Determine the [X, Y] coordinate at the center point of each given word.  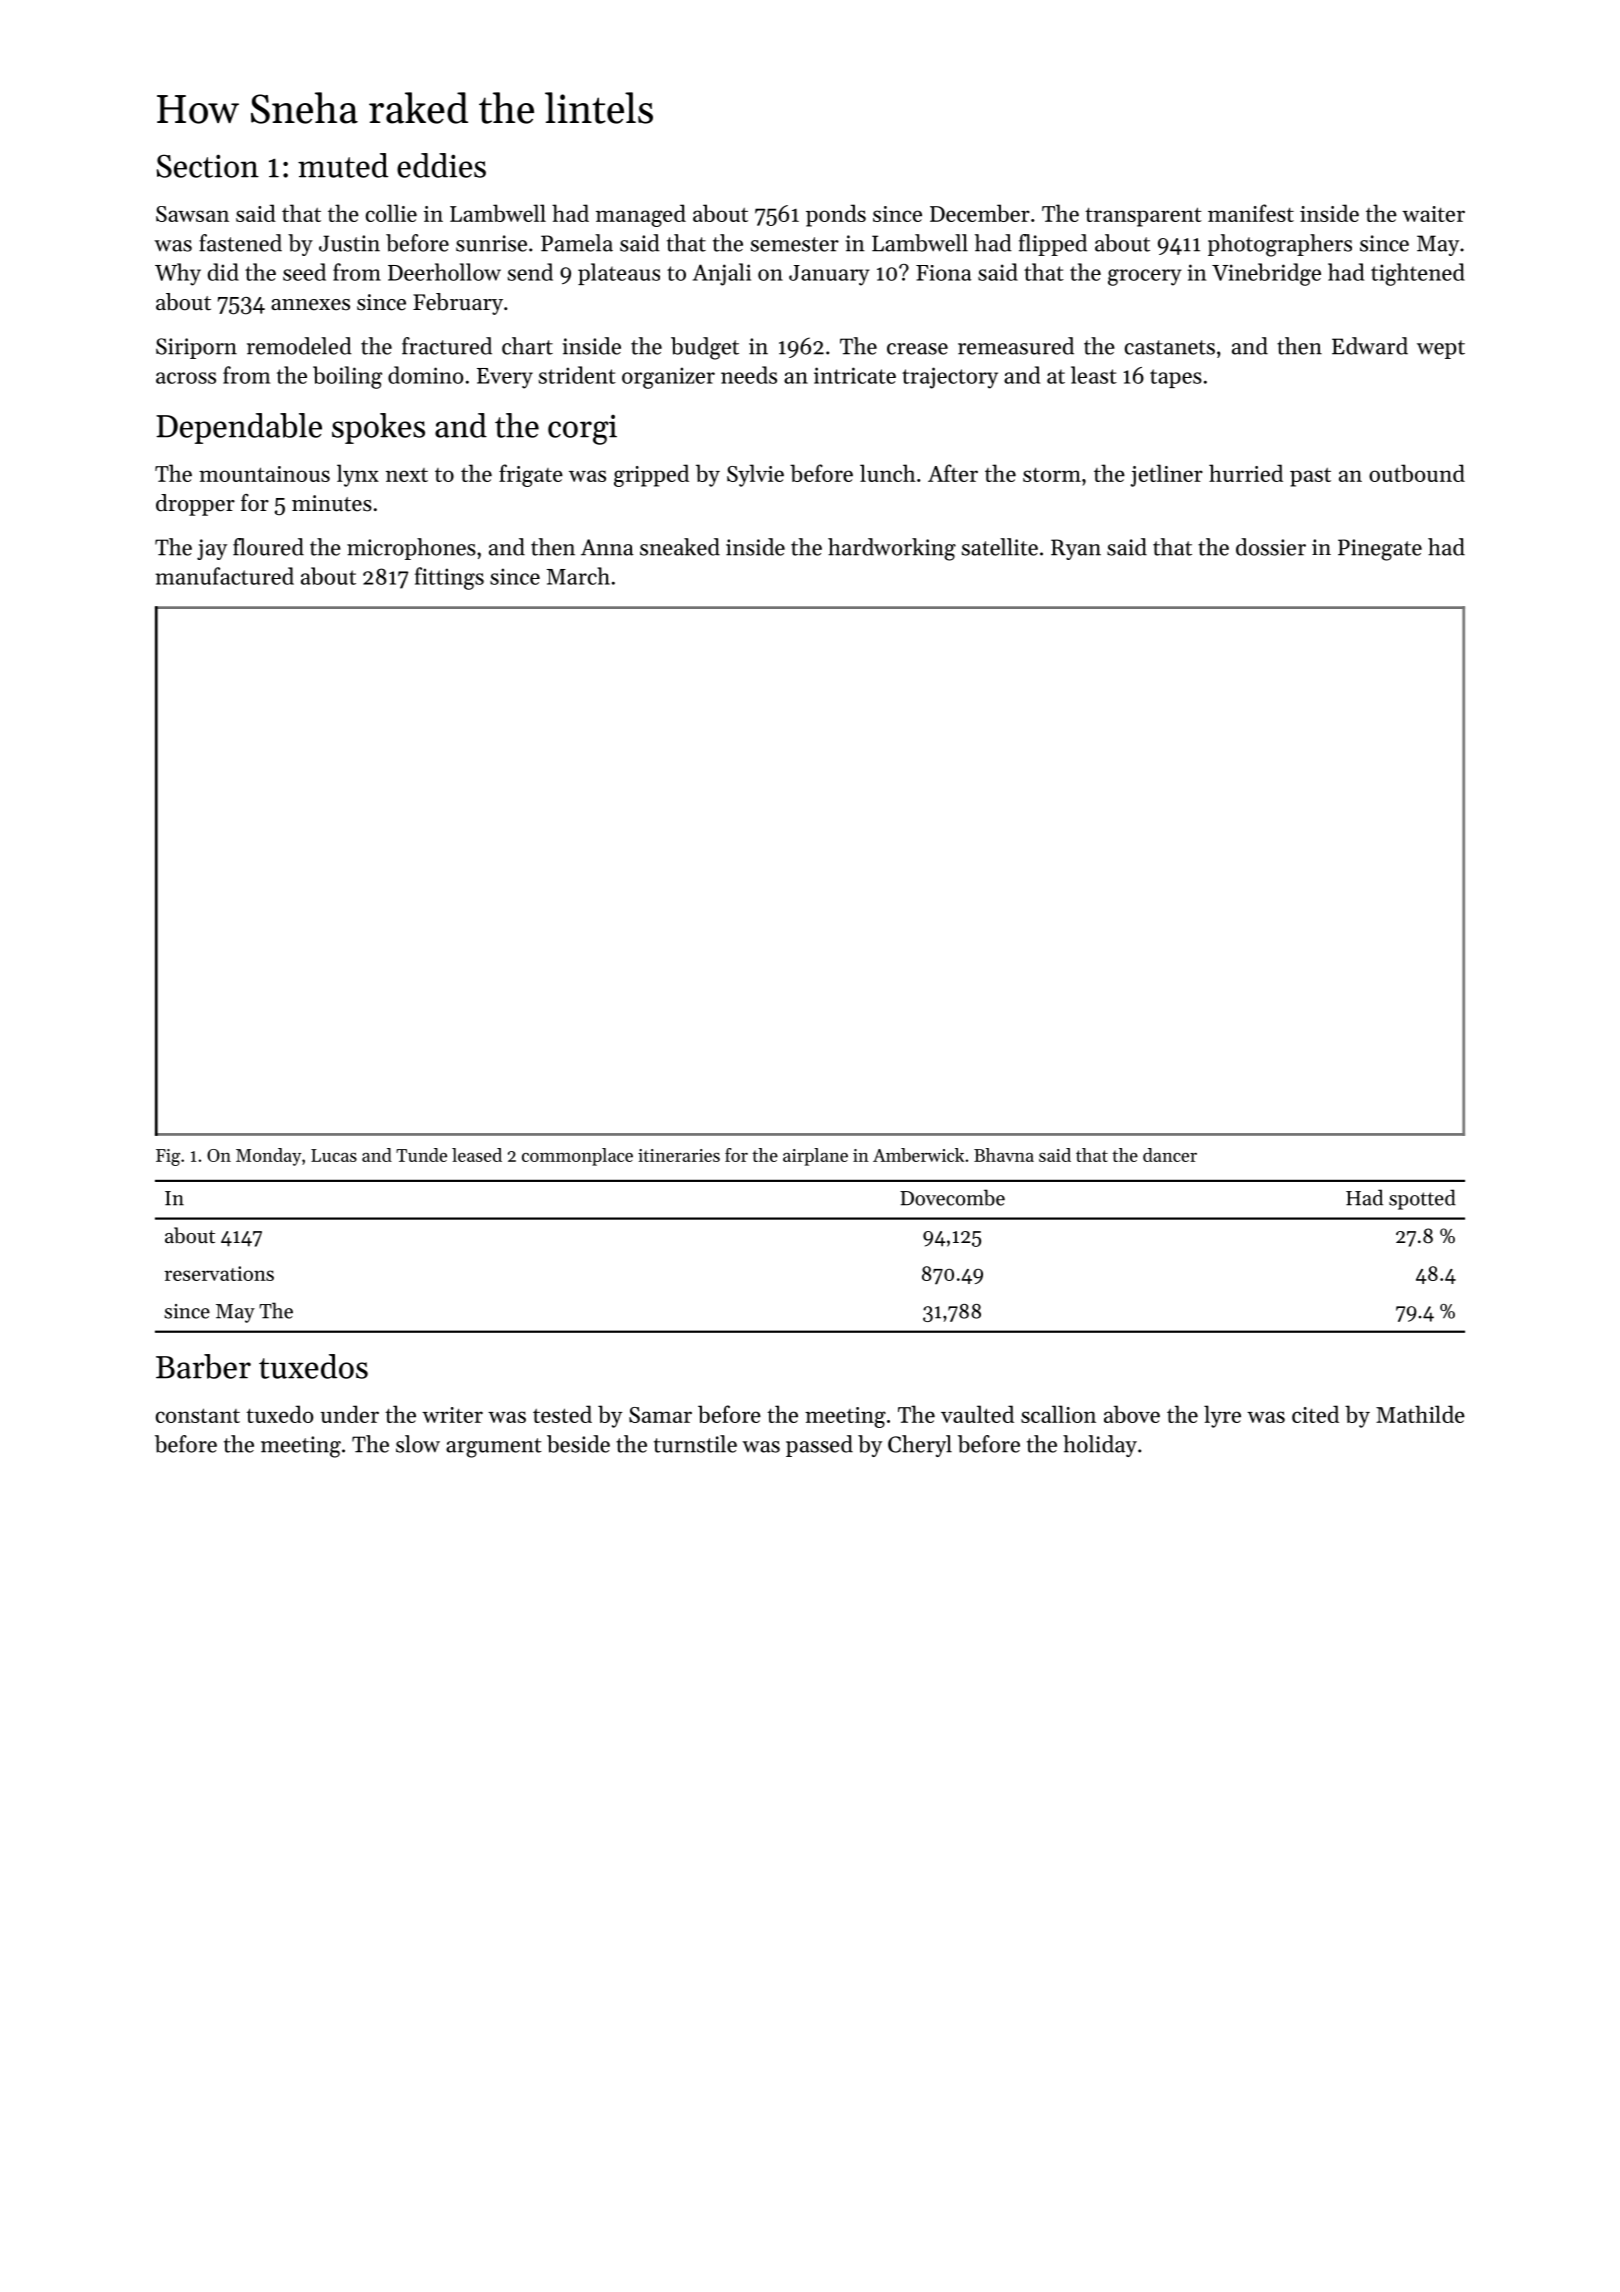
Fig [168, 1157]
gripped [651, 475]
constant [198, 1415]
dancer [1170, 1155]
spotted [1422, 1199]
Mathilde [1420, 1414]
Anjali [722, 274]
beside [578, 1444]
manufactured [224, 576]
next [407, 475]
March [578, 576]
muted [343, 165]
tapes [1176, 378]
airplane [815, 1157]
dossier [1271, 547]
